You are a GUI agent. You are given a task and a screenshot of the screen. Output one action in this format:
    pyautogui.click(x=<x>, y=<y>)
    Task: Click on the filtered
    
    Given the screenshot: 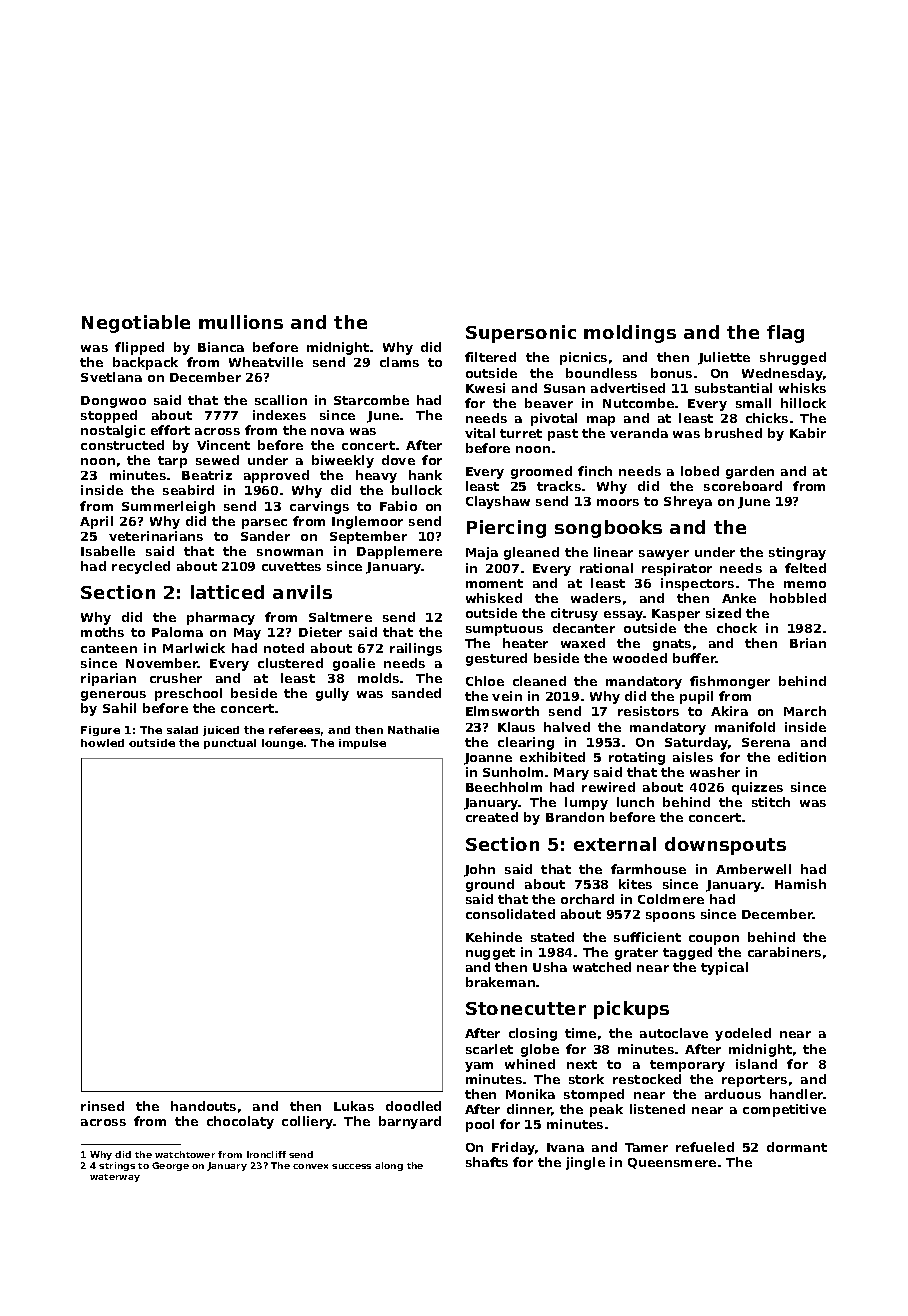 What is the action you would take?
    pyautogui.click(x=490, y=357)
